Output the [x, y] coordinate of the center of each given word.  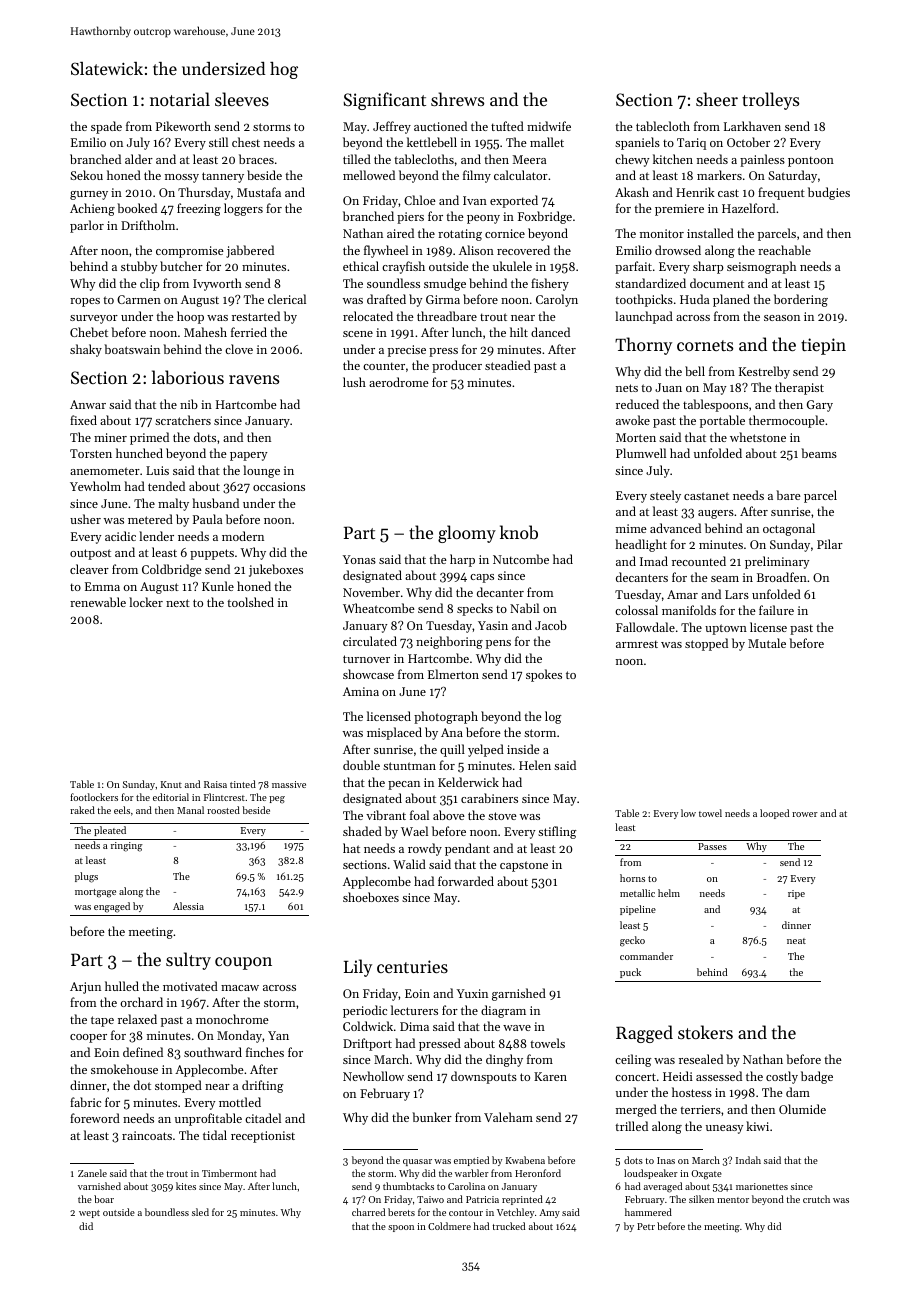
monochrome [232, 1019]
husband [215, 503]
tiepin [823, 346]
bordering [801, 300]
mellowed [369, 175]
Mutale [767, 643]
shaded [362, 831]
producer [457, 366]
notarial [180, 99]
